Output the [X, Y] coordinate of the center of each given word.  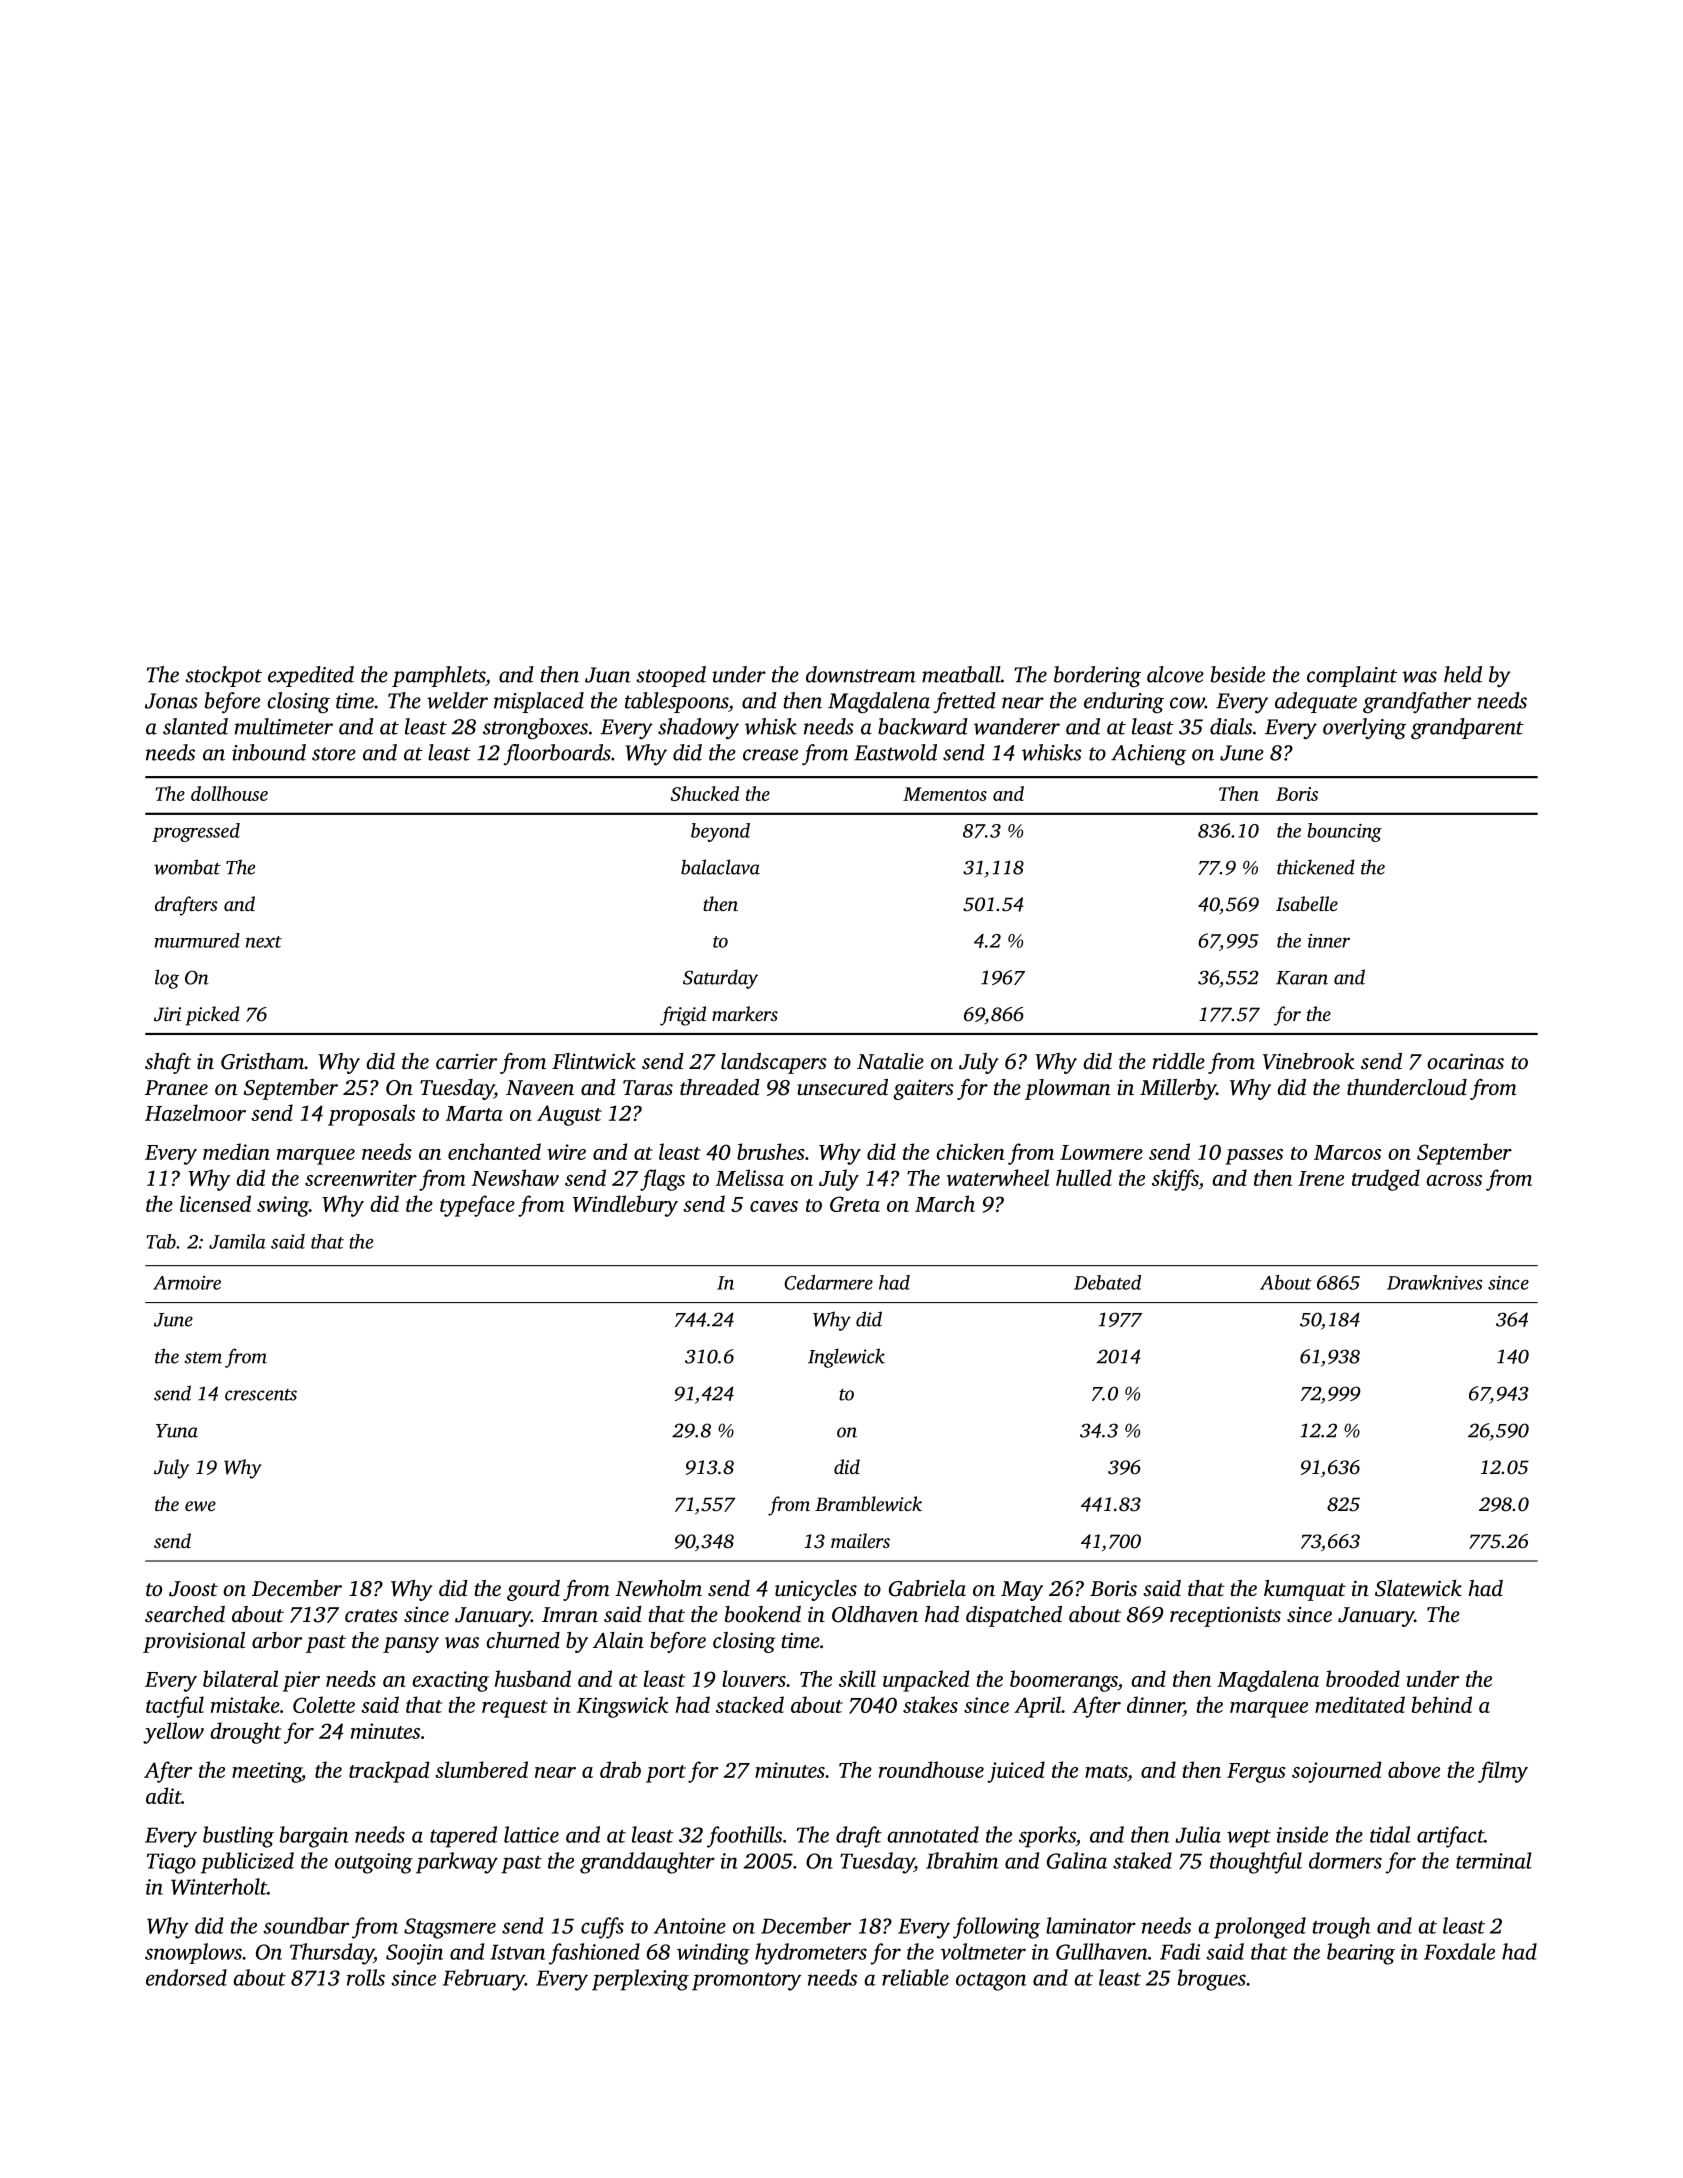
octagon [991, 1982]
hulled [1084, 1177]
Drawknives [1434, 1282]
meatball [961, 674]
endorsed [186, 1977]
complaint [1352, 676]
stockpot [223, 676]
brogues [1212, 1980]
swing [283, 1206]
